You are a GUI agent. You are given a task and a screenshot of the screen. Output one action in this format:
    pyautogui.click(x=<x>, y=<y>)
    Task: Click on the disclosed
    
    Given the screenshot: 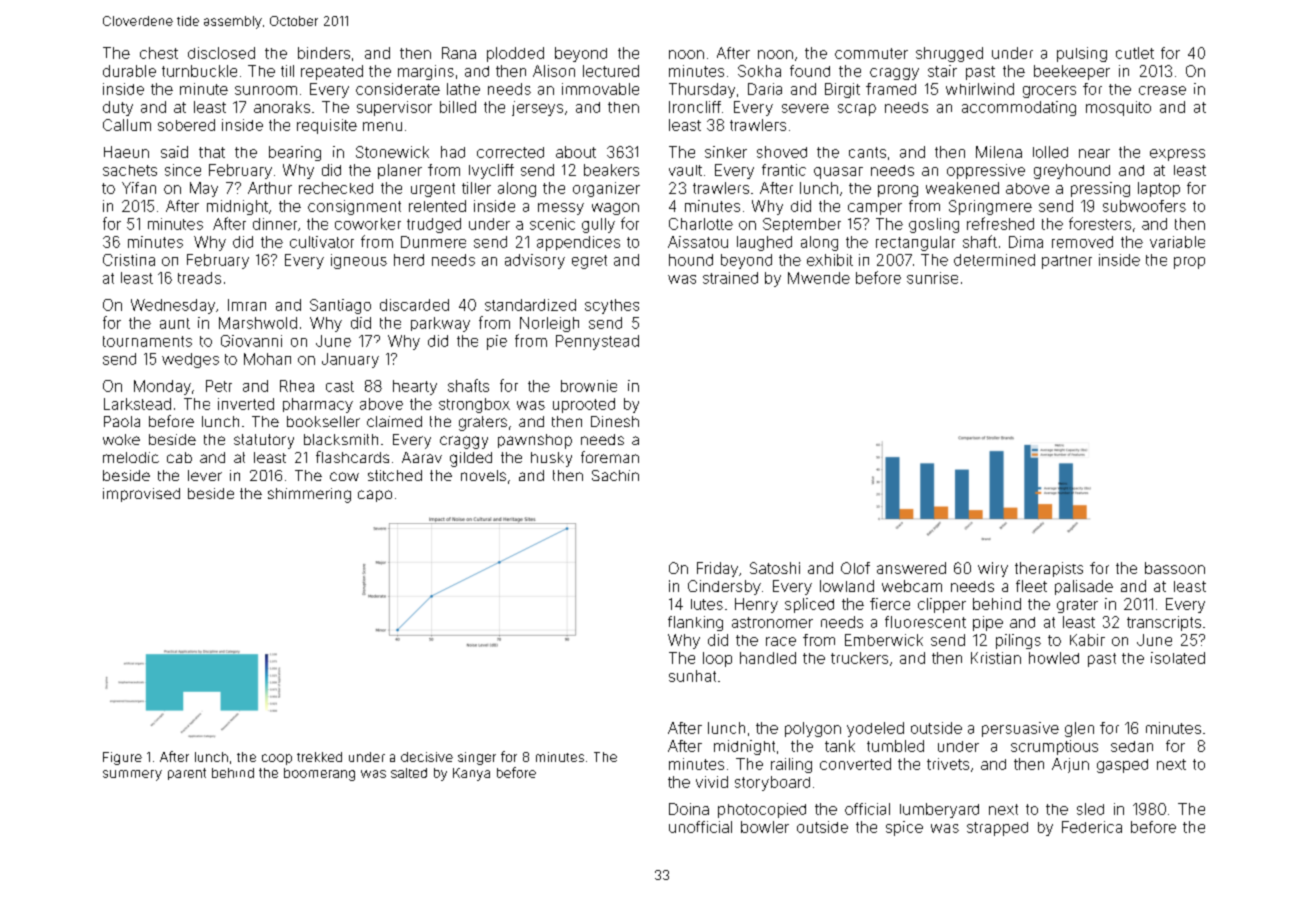 What is the action you would take?
    pyautogui.click(x=221, y=53)
